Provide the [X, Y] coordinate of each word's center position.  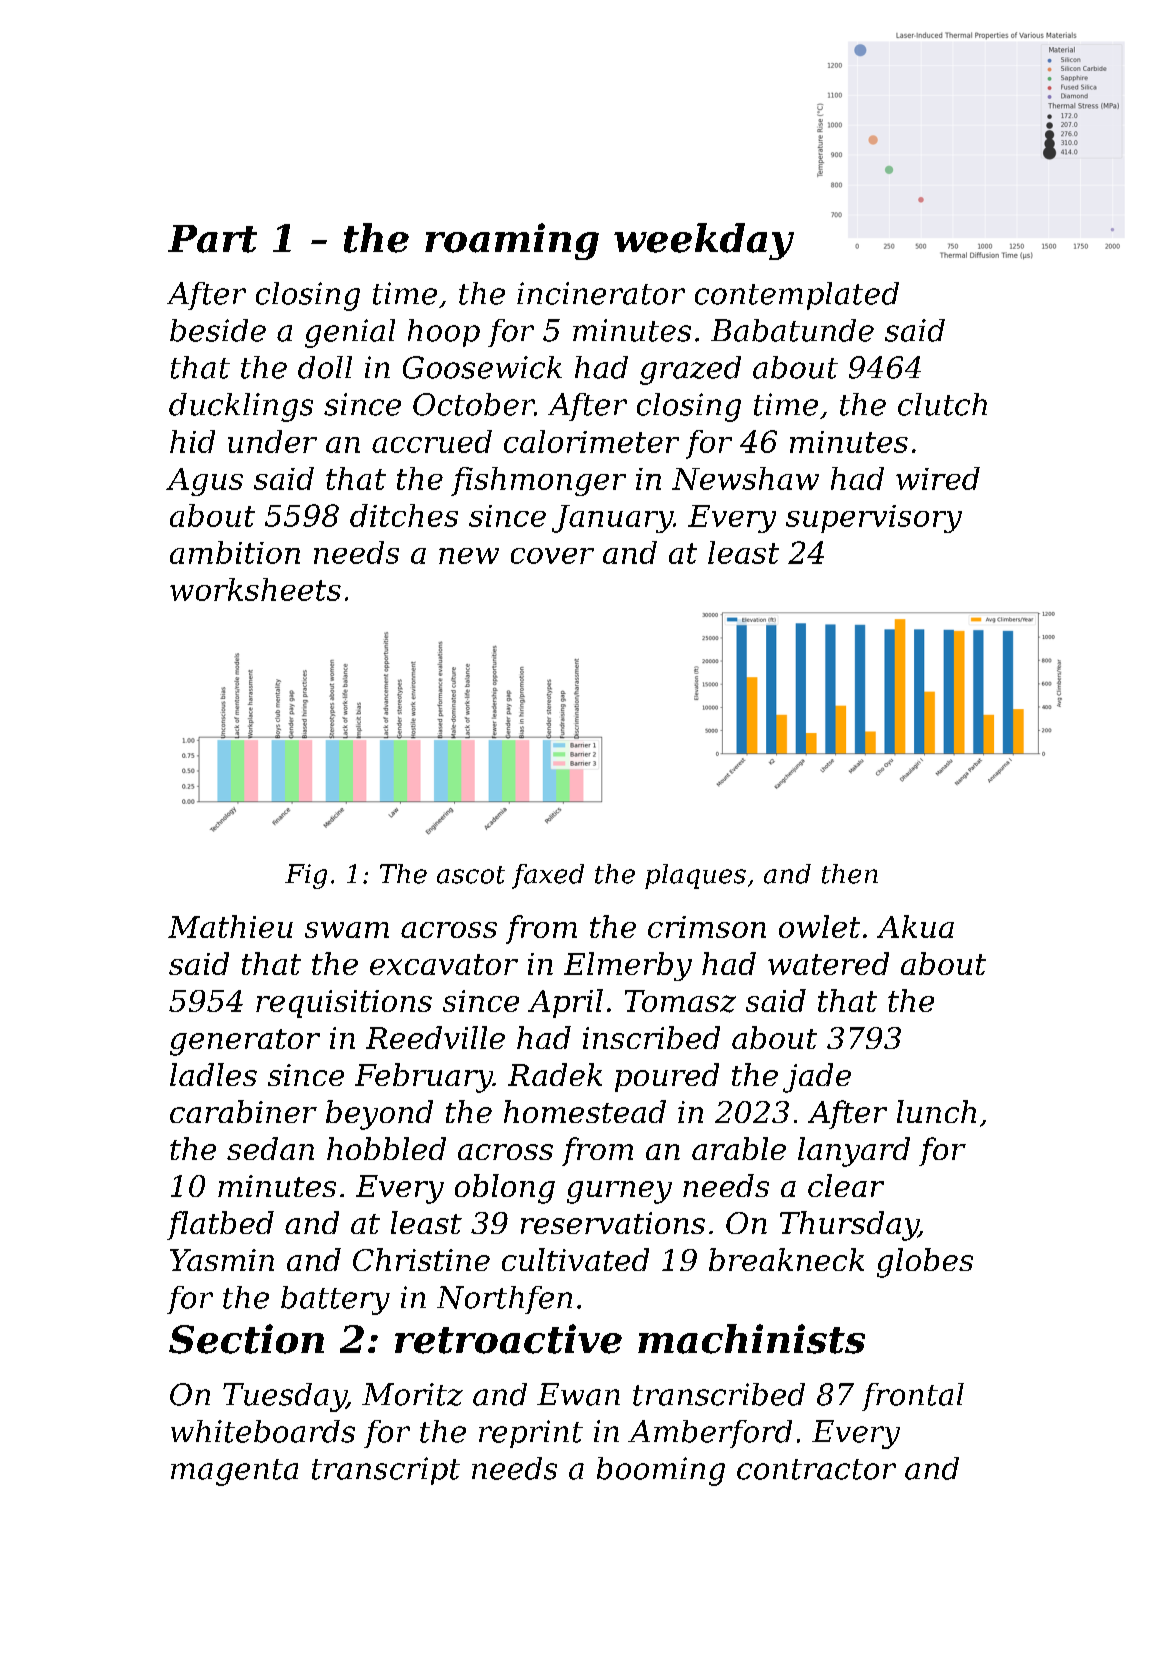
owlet [819, 926]
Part [212, 239]
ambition [235, 552]
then [850, 874]
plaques [695, 876]
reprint [531, 1434]
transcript [386, 1471]
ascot [471, 875]
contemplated [797, 296]
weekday [704, 241]
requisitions [344, 1004]
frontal [913, 1397]
